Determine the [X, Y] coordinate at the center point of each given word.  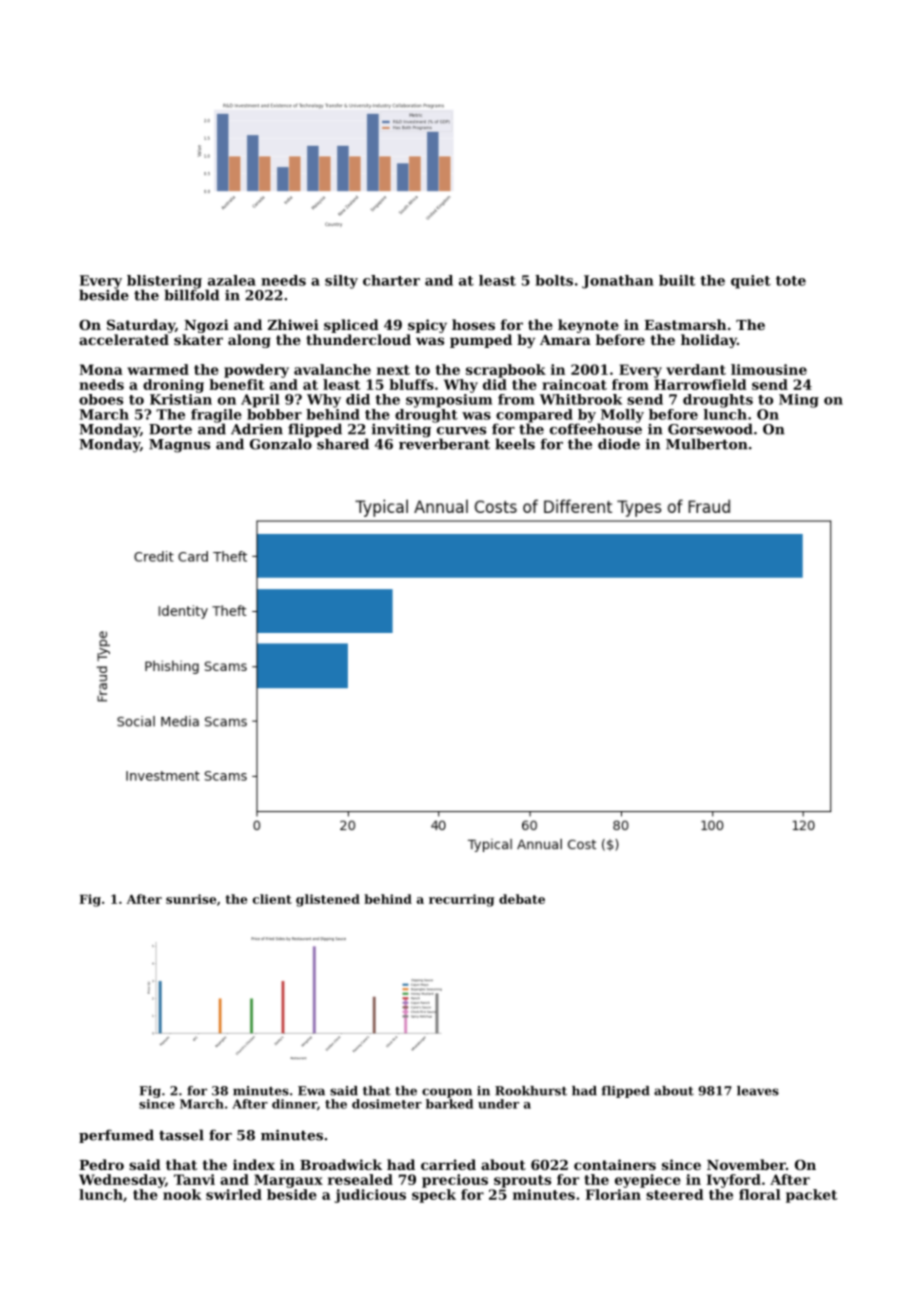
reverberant [444, 444]
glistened [328, 900]
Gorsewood [710, 429]
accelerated [124, 339]
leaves [758, 1091]
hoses [473, 324]
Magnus [179, 446]
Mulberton [707, 444]
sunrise [191, 899]
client [272, 899]
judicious [370, 1196]
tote [791, 281]
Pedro [101, 1164]
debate [522, 899]
